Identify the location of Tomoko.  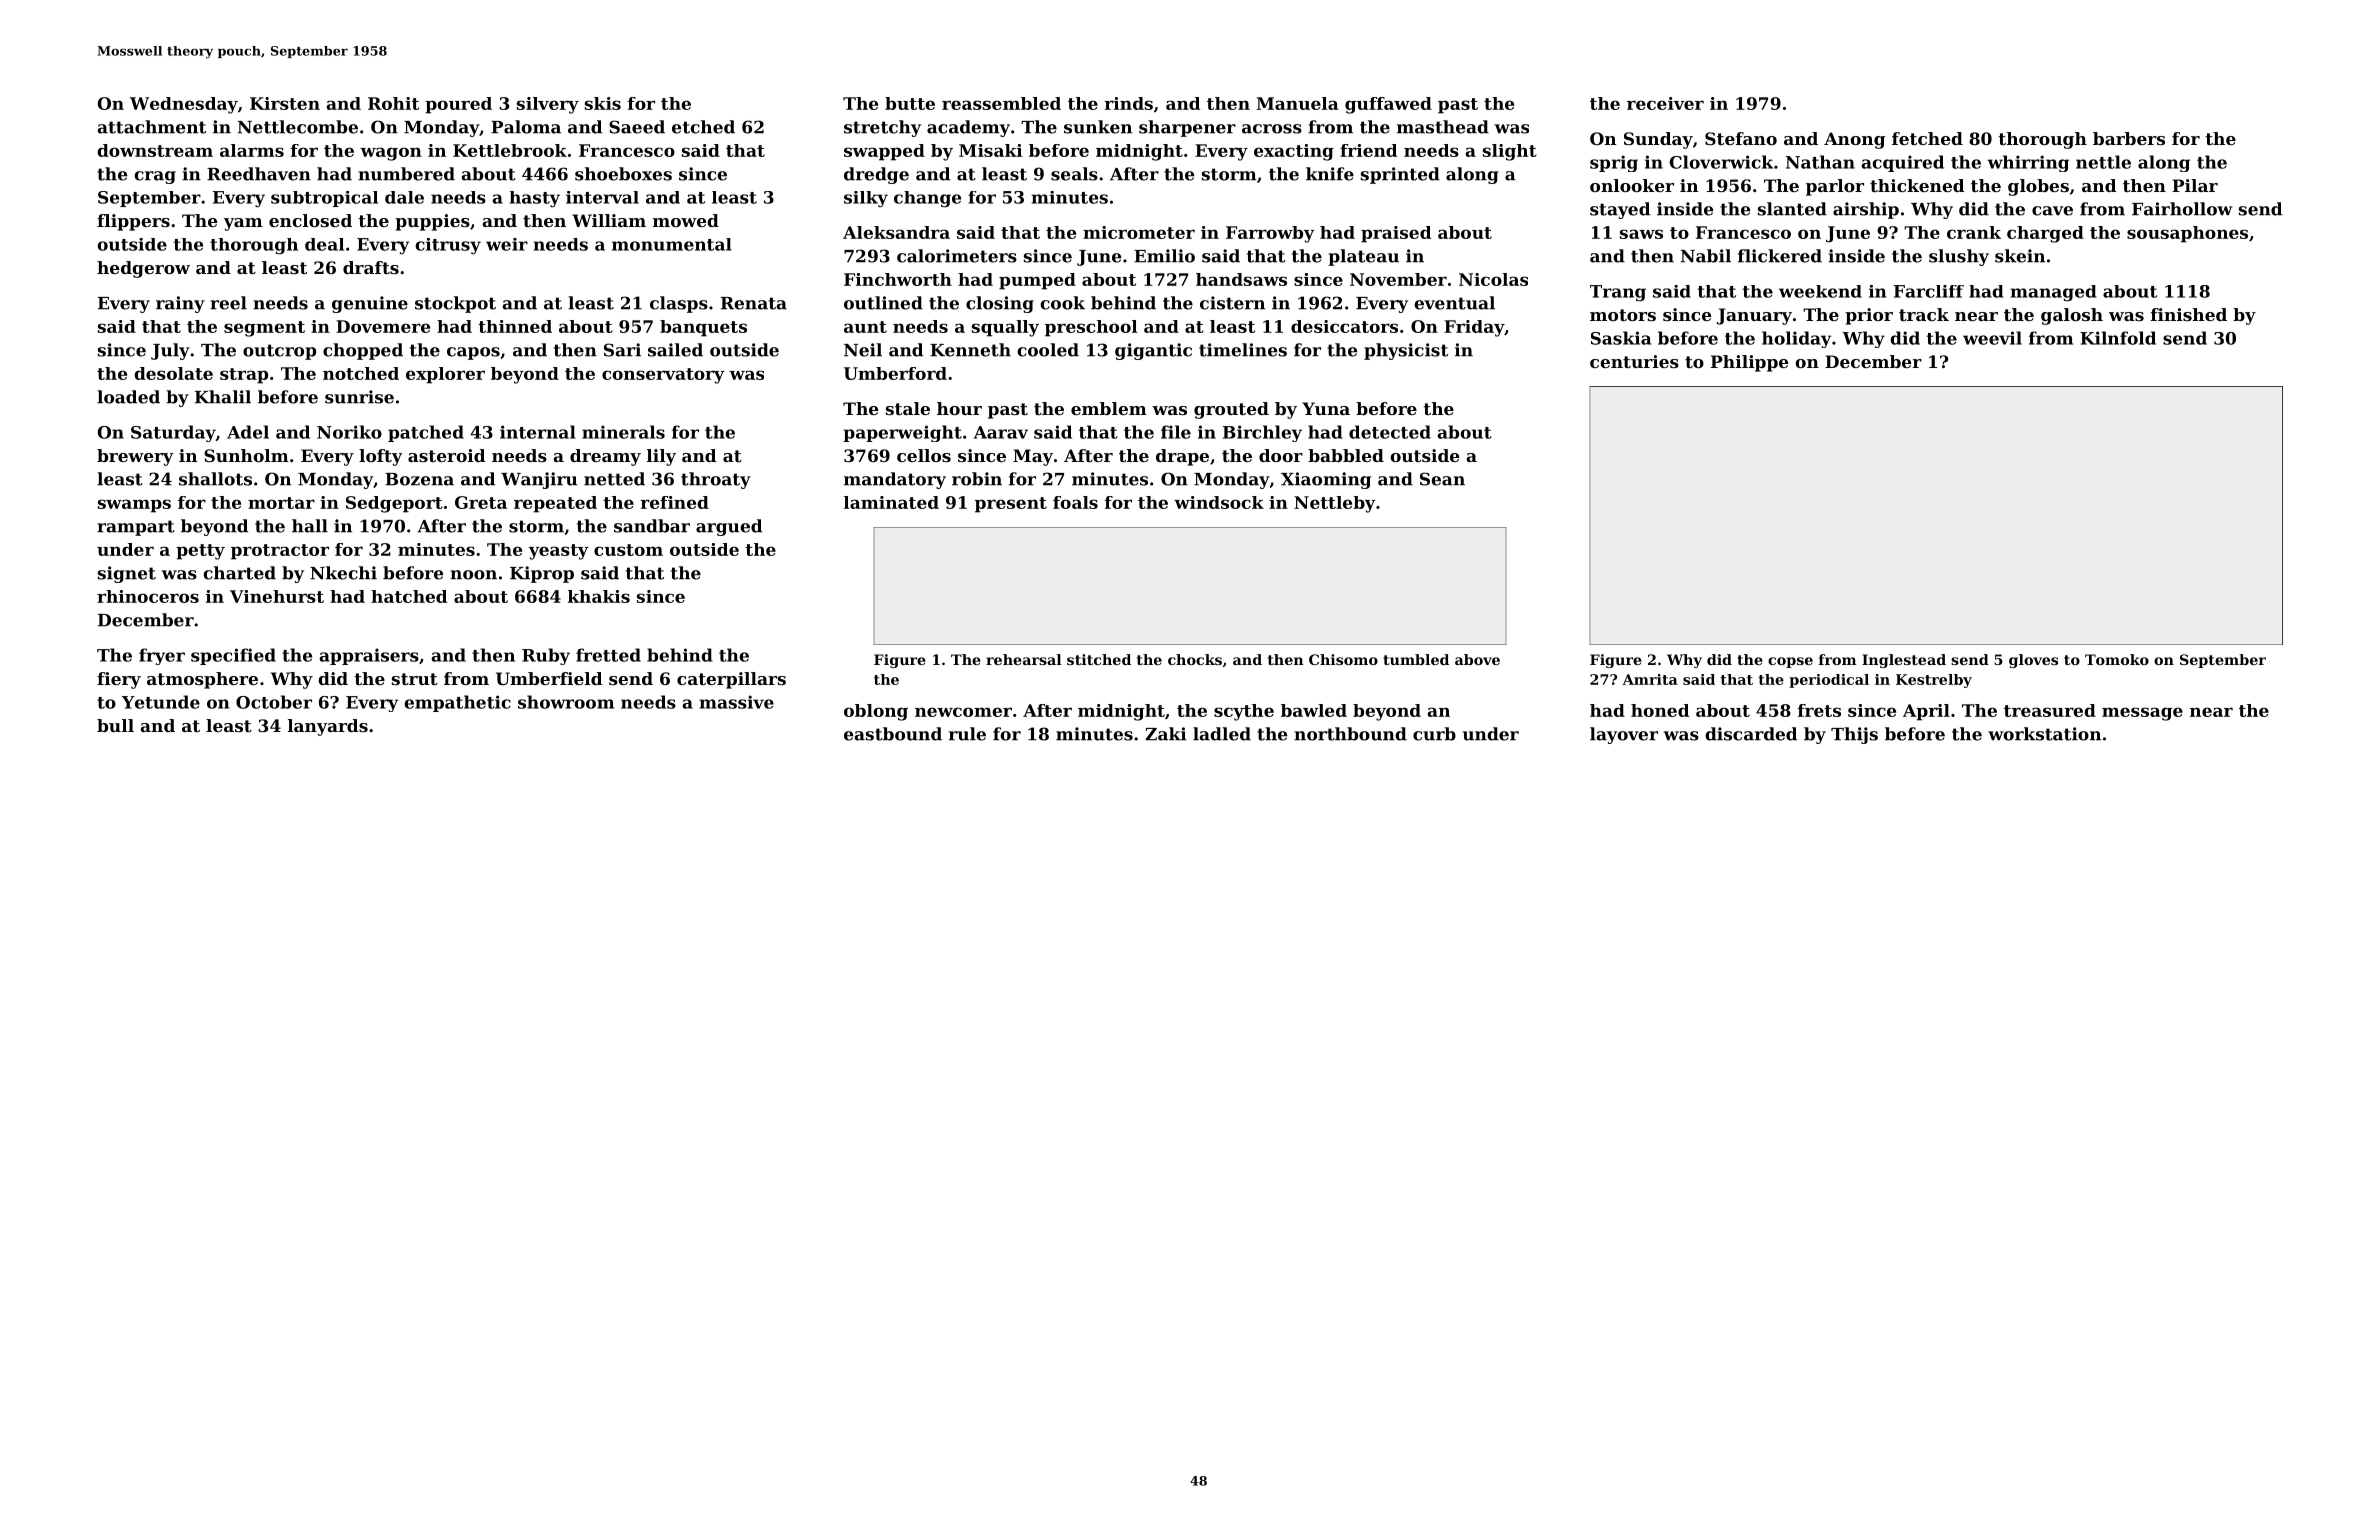
(2117, 659).
